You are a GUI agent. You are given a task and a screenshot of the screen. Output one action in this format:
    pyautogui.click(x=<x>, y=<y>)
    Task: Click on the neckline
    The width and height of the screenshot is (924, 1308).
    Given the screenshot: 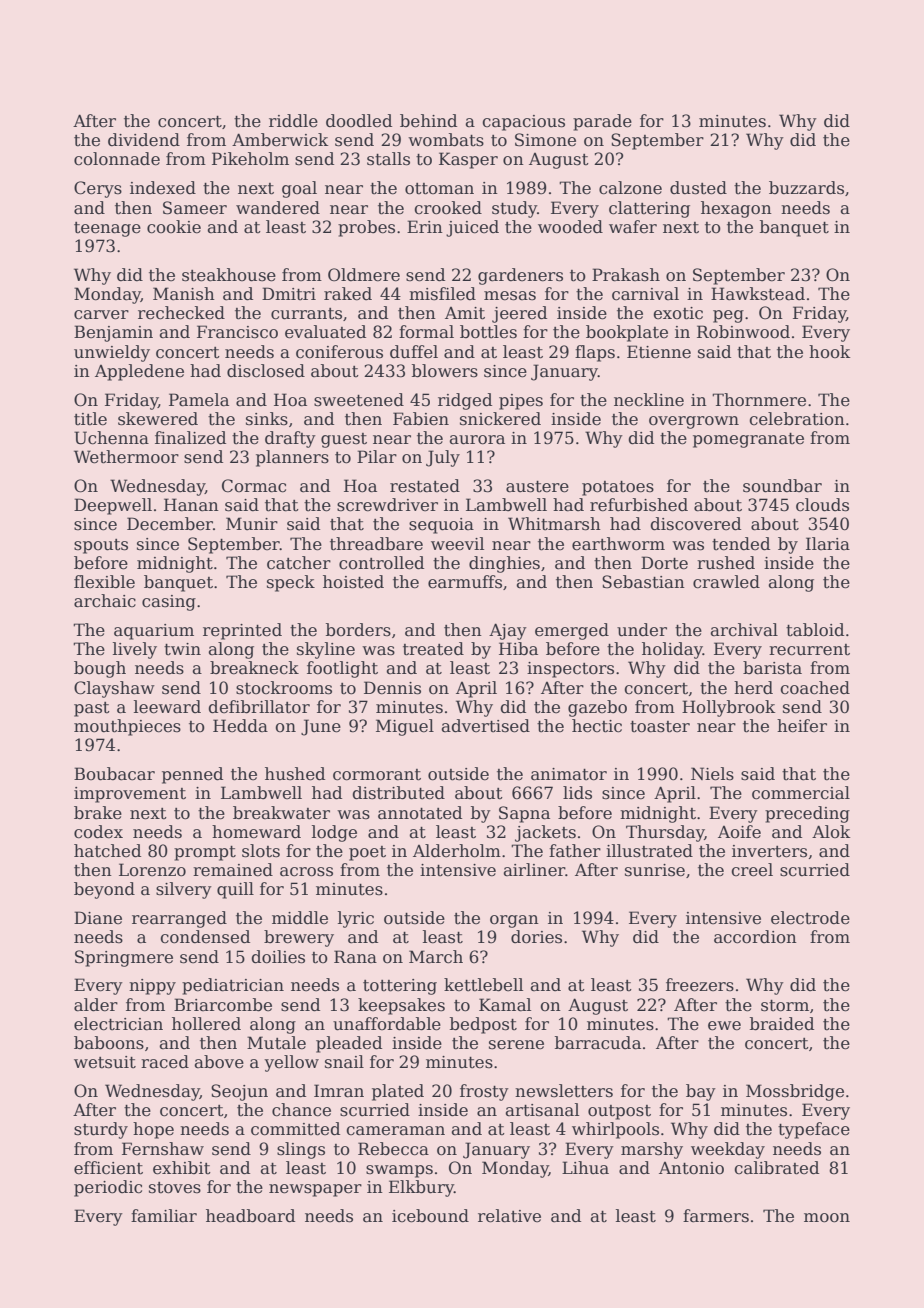 What is the action you would take?
    pyautogui.click(x=649, y=400)
